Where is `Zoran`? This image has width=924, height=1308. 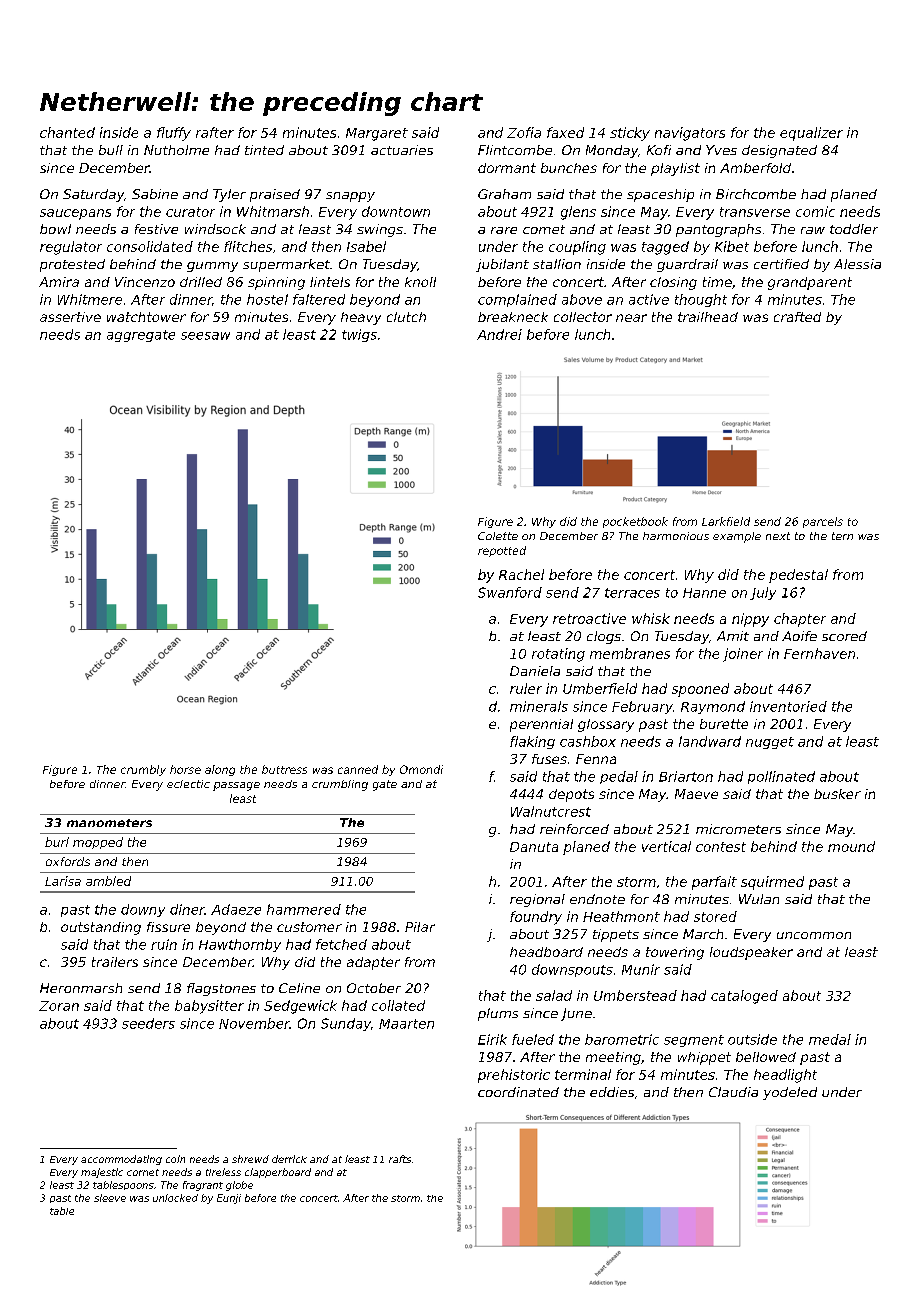
Zoran is located at coordinates (59, 1006).
